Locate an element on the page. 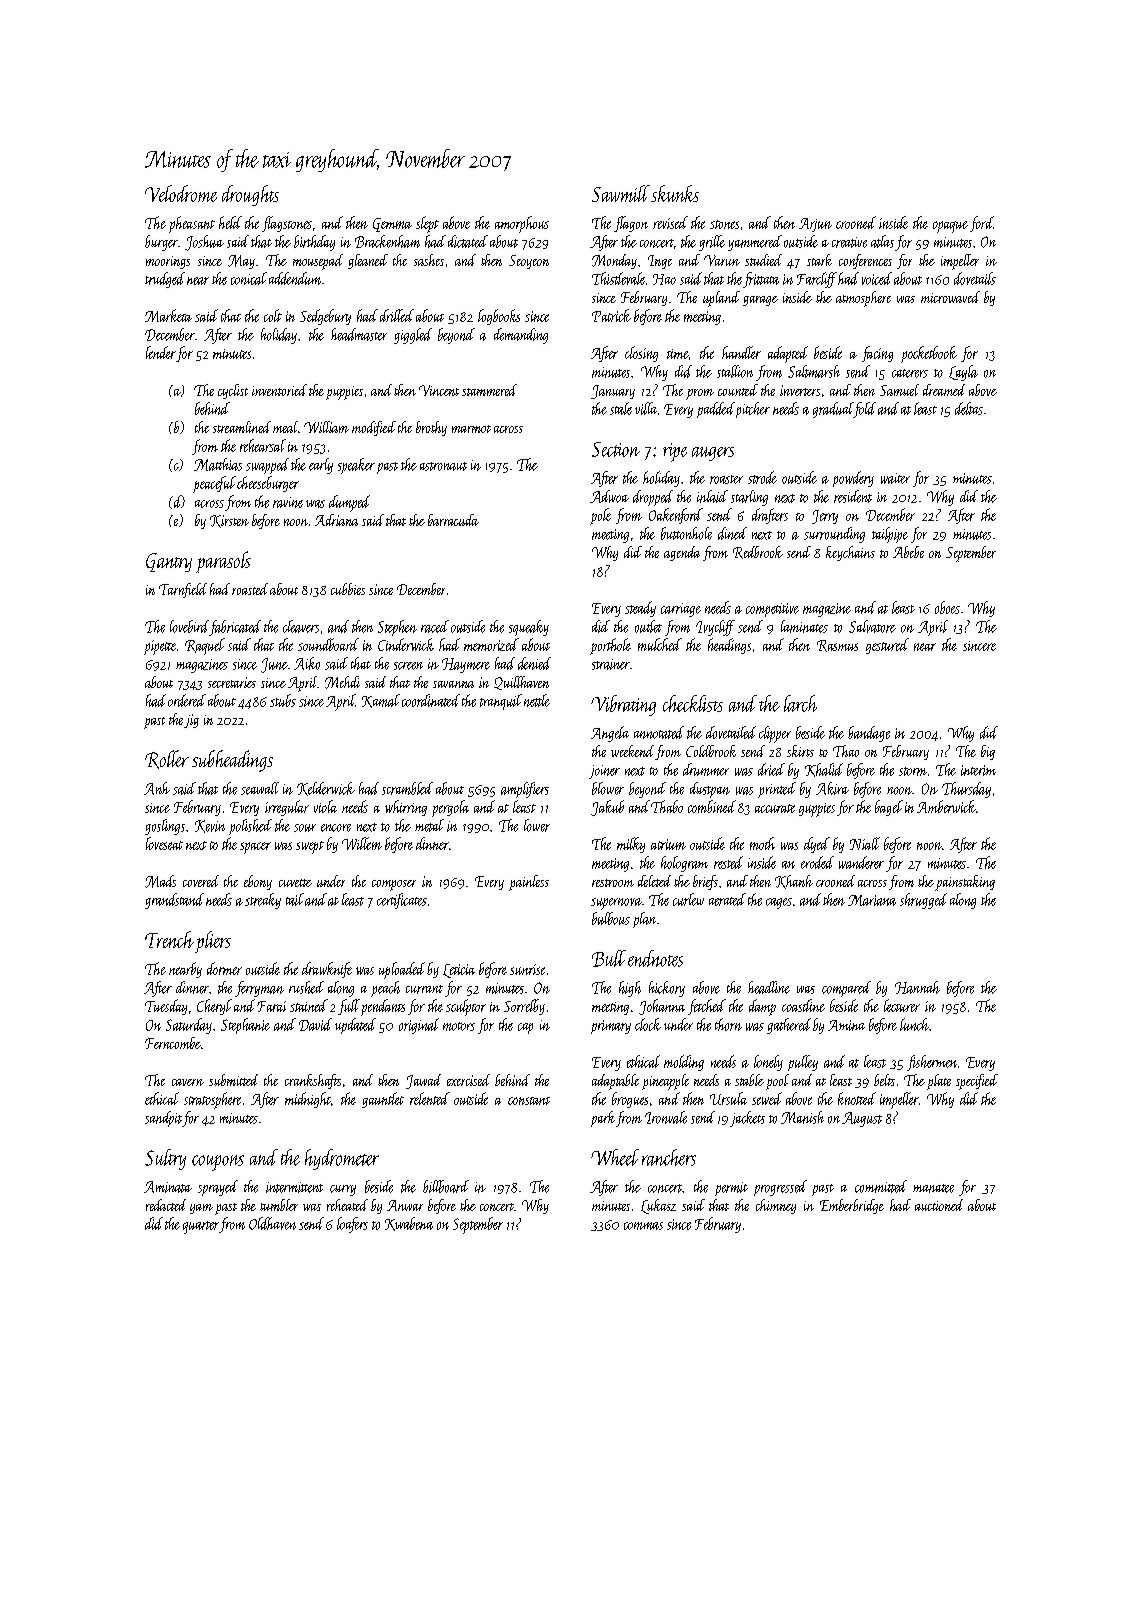 This document has height=1614, width=1141. Kwabena is located at coordinates (409, 1224).
